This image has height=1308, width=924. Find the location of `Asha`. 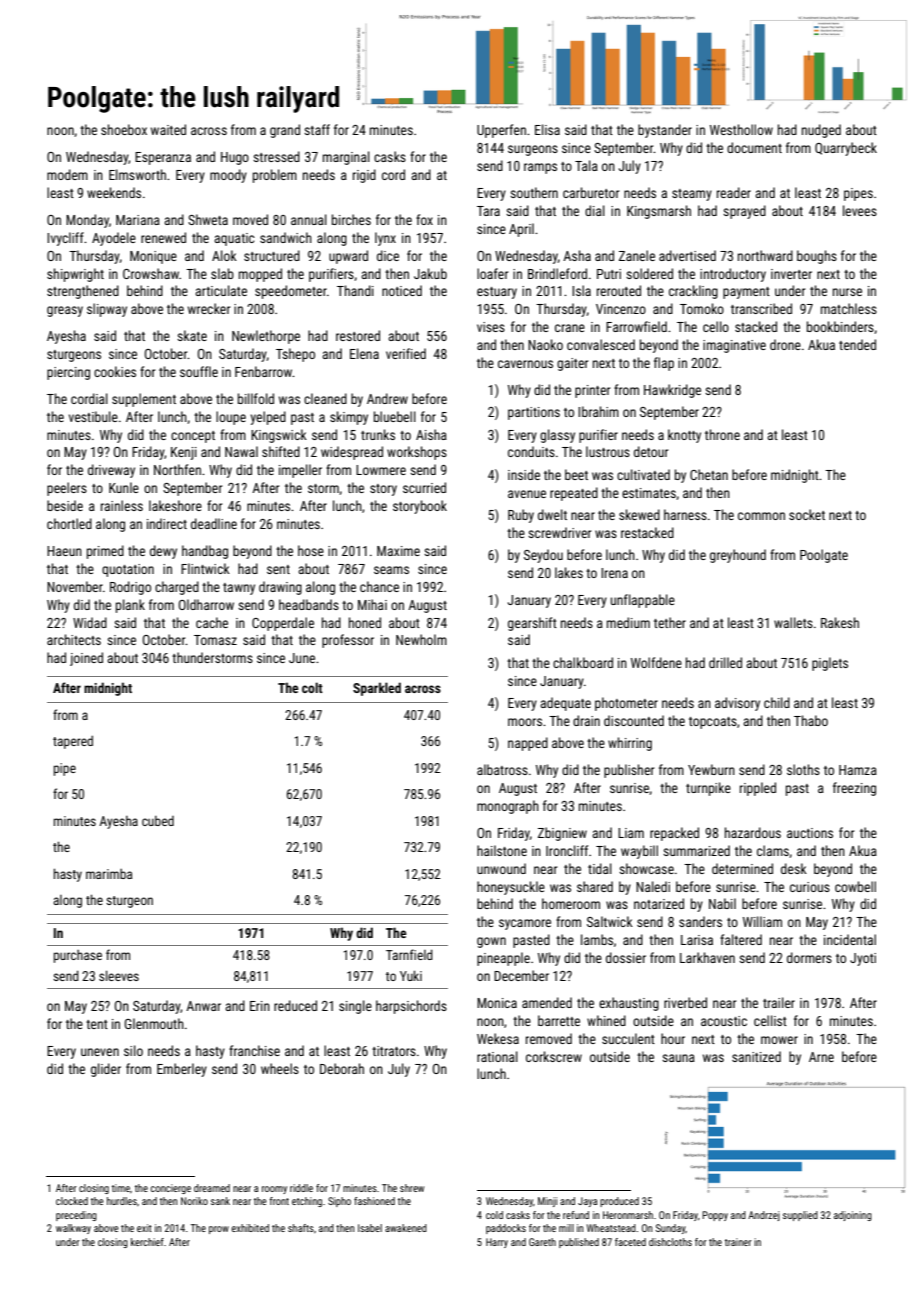

Asha is located at coordinates (577, 255).
